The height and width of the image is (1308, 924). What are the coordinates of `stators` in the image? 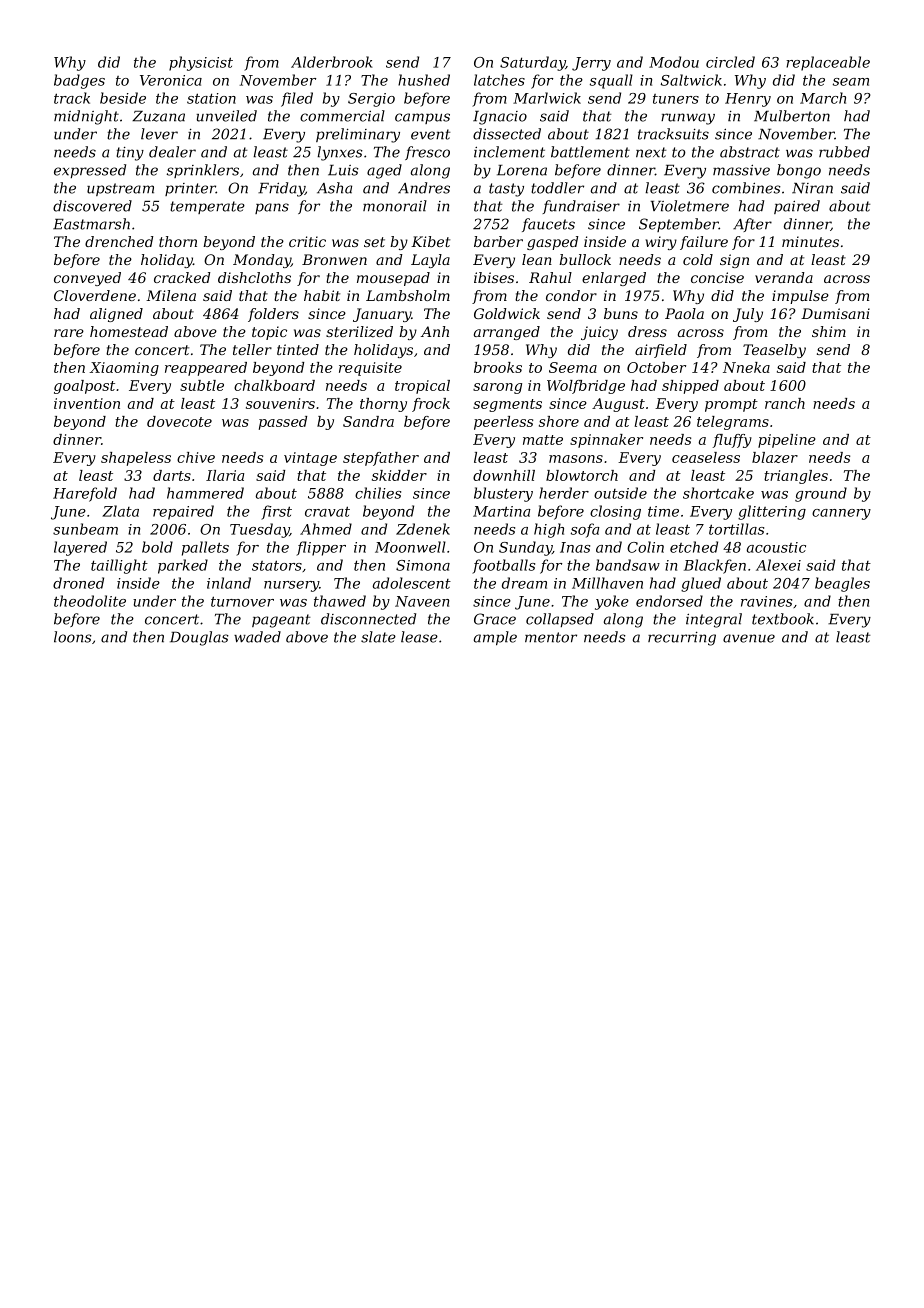 It's located at (277, 565).
